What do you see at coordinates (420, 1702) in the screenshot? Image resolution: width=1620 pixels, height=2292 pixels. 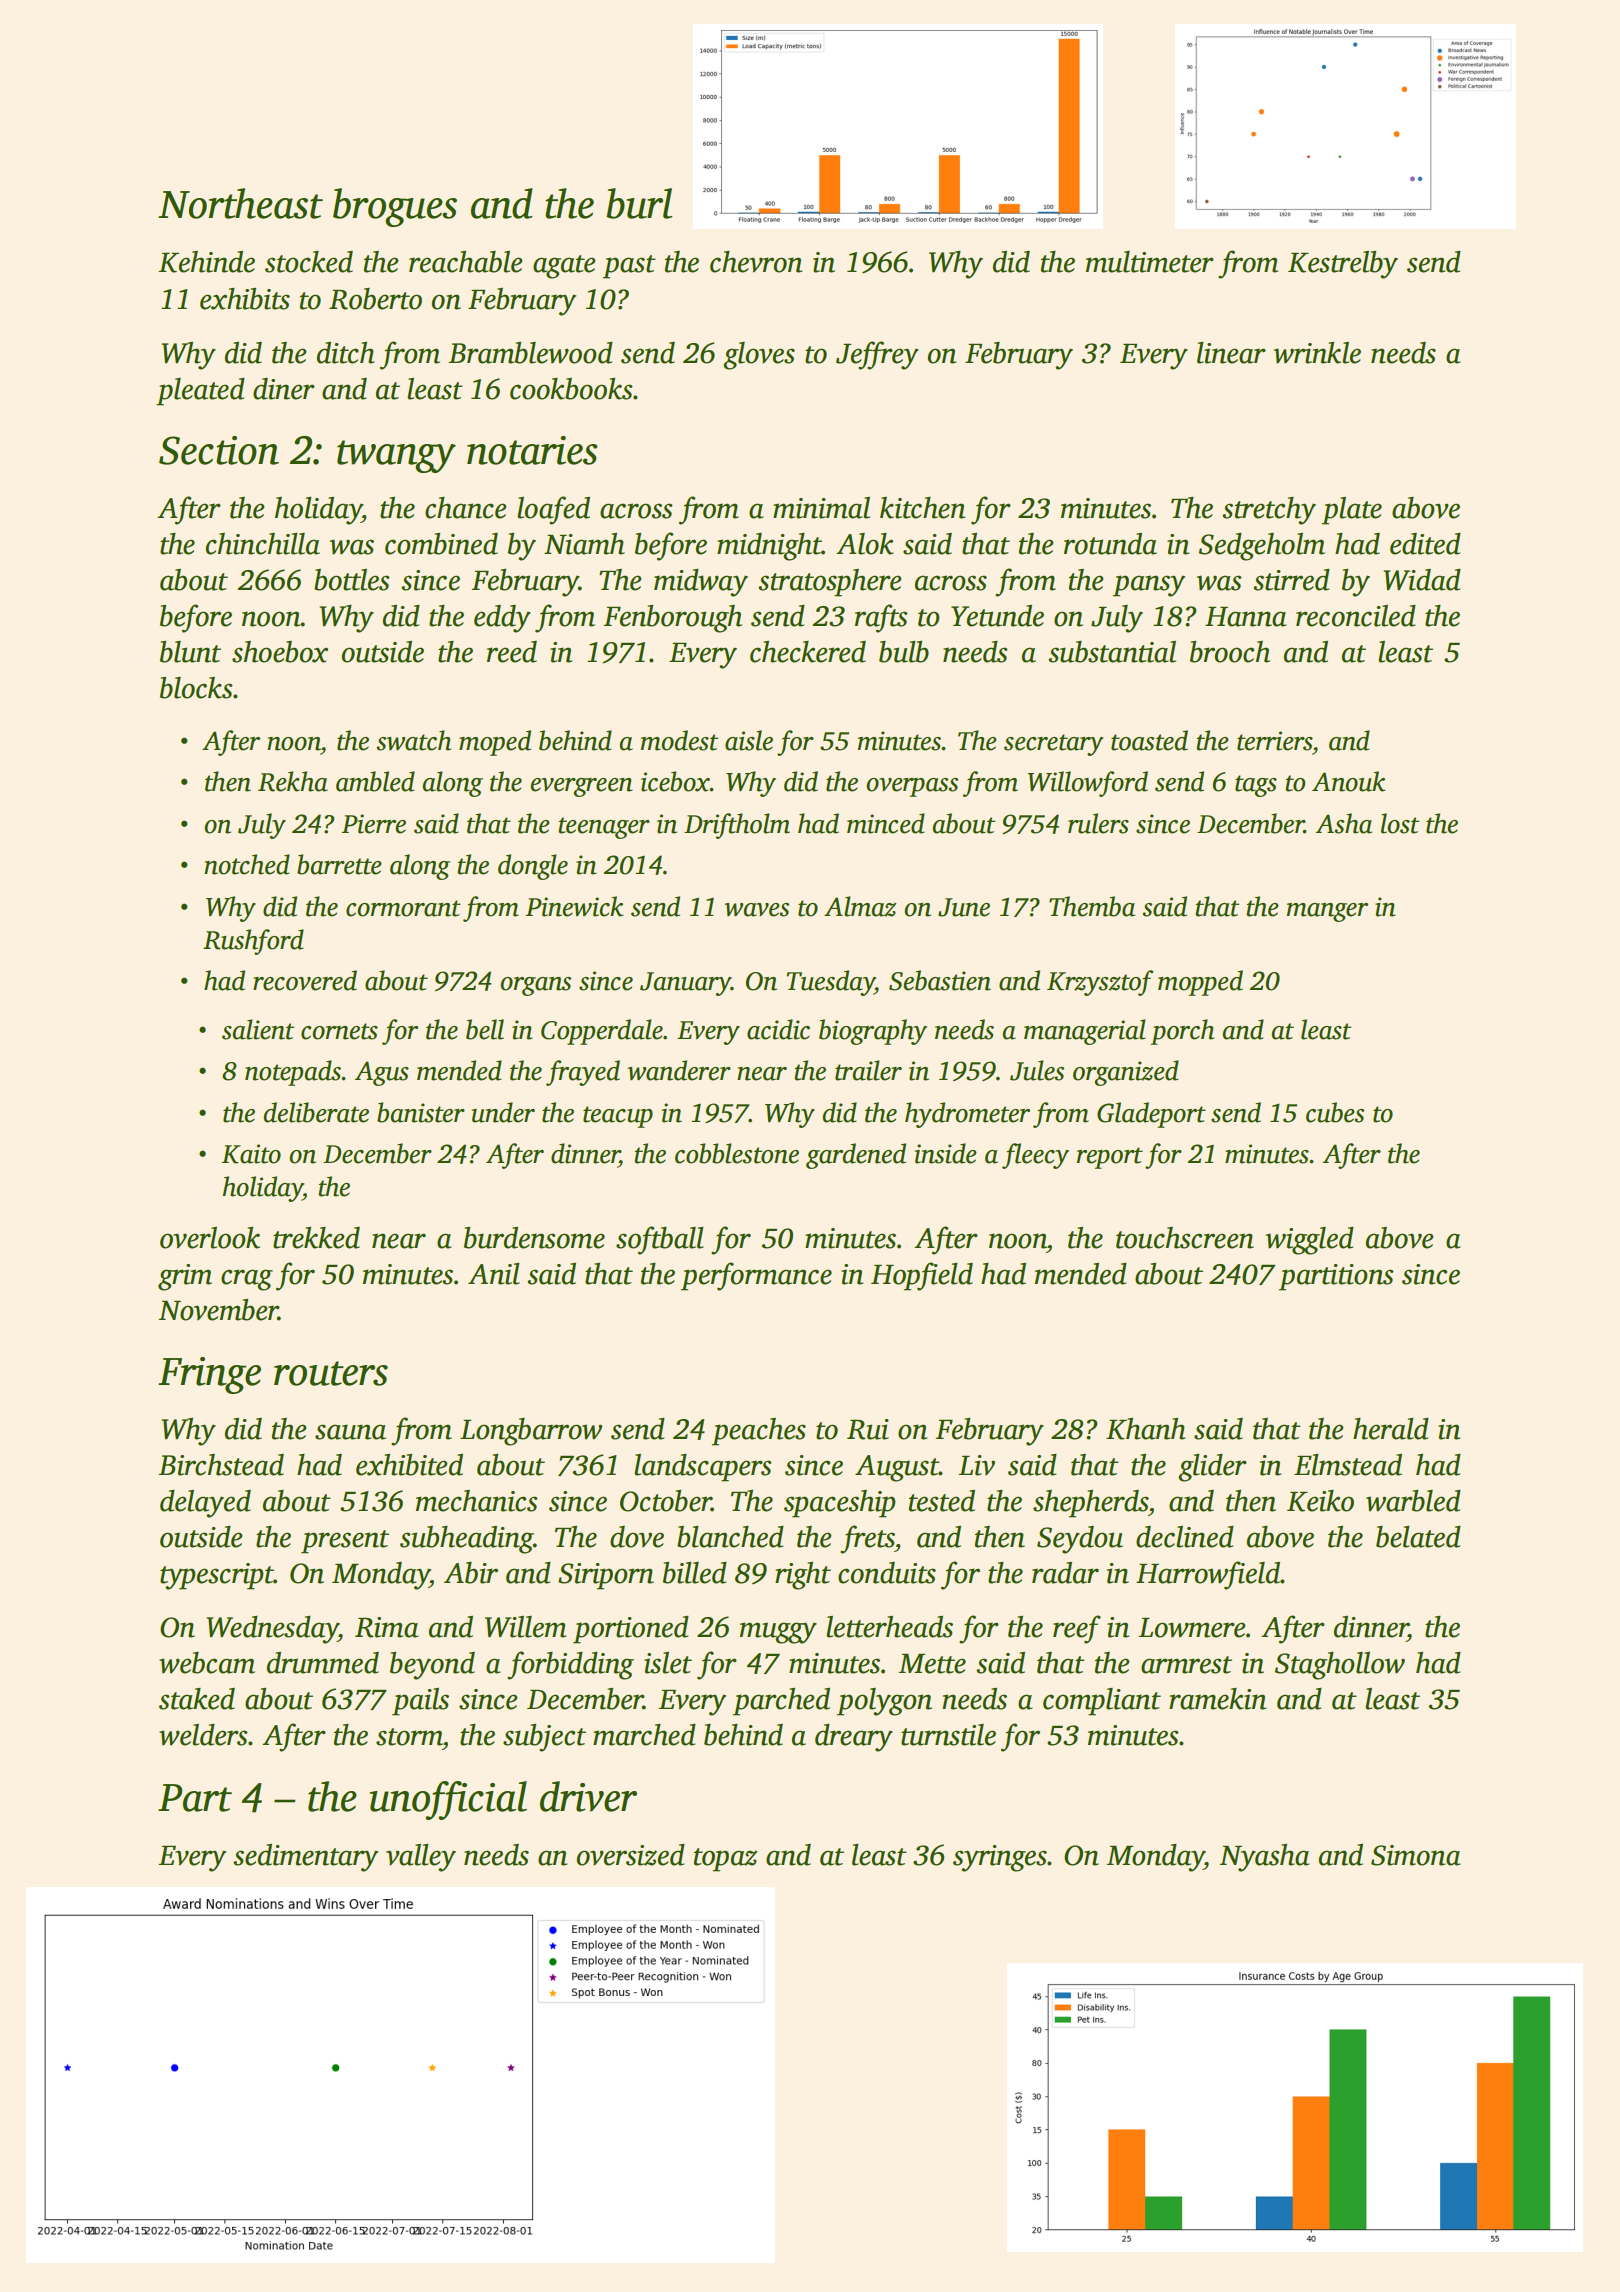 I see `pails` at bounding box center [420, 1702].
